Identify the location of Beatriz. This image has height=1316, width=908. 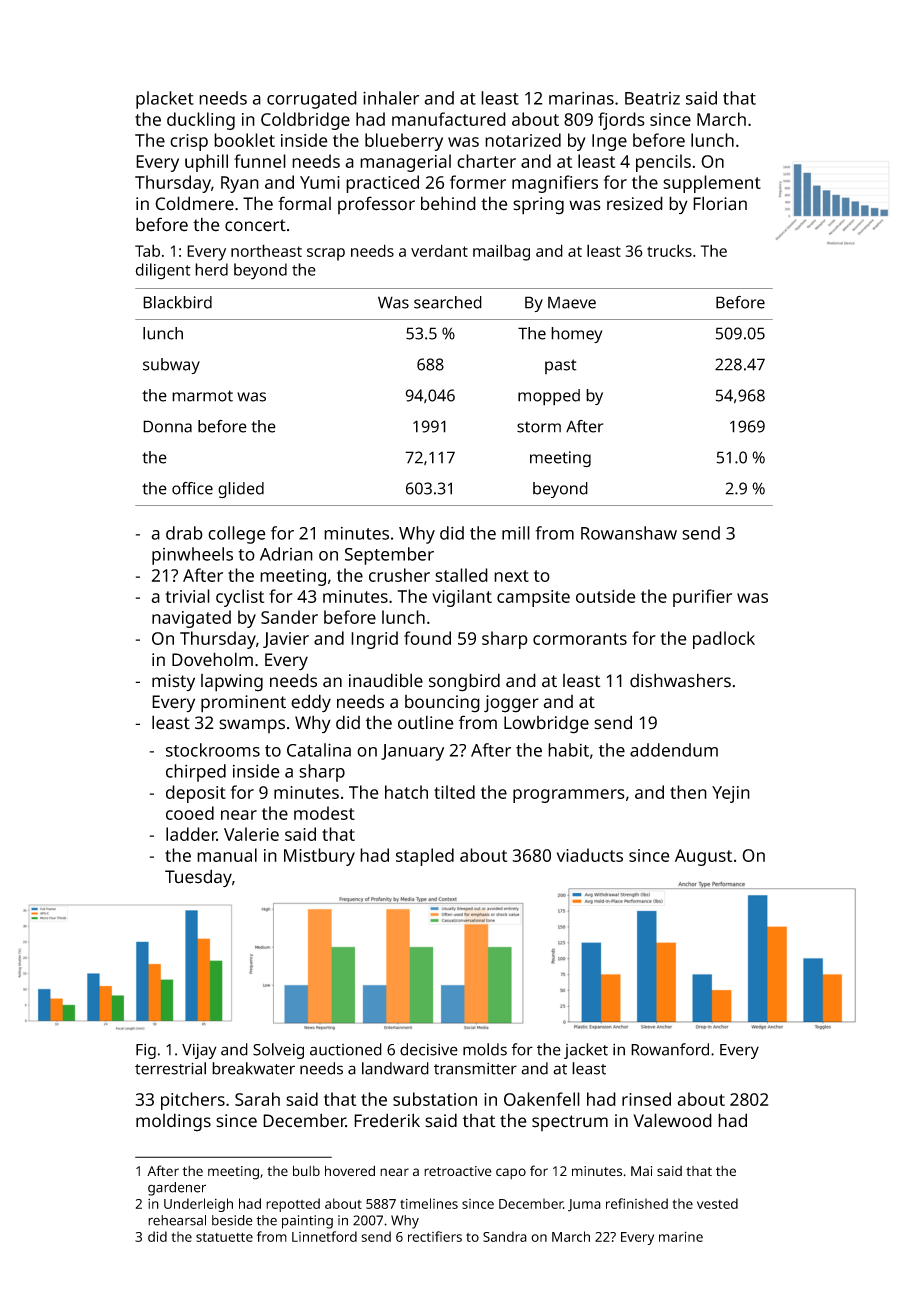
(652, 98).
